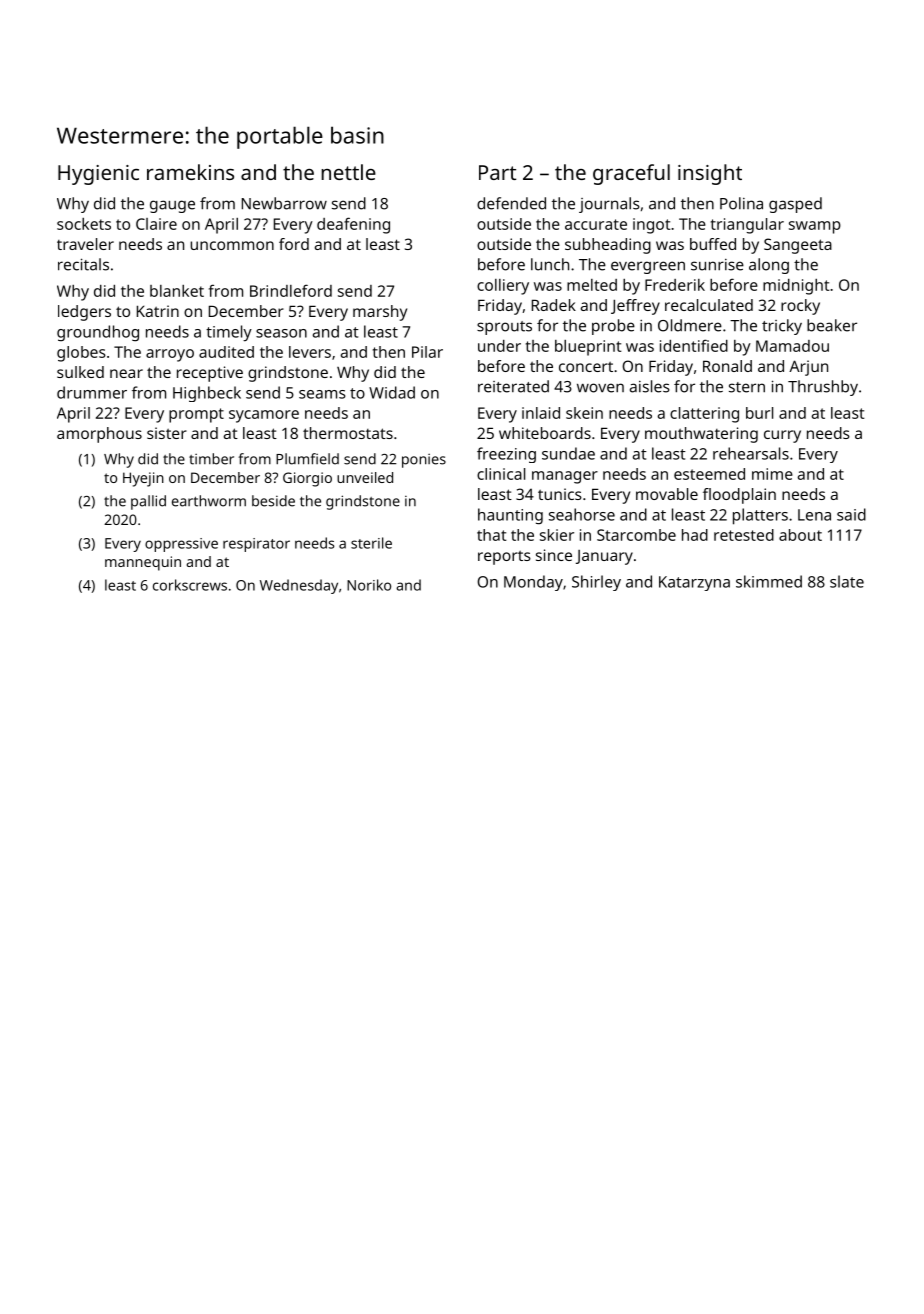 The image size is (924, 1314). What do you see at coordinates (815, 227) in the screenshot?
I see `swamp` at bounding box center [815, 227].
